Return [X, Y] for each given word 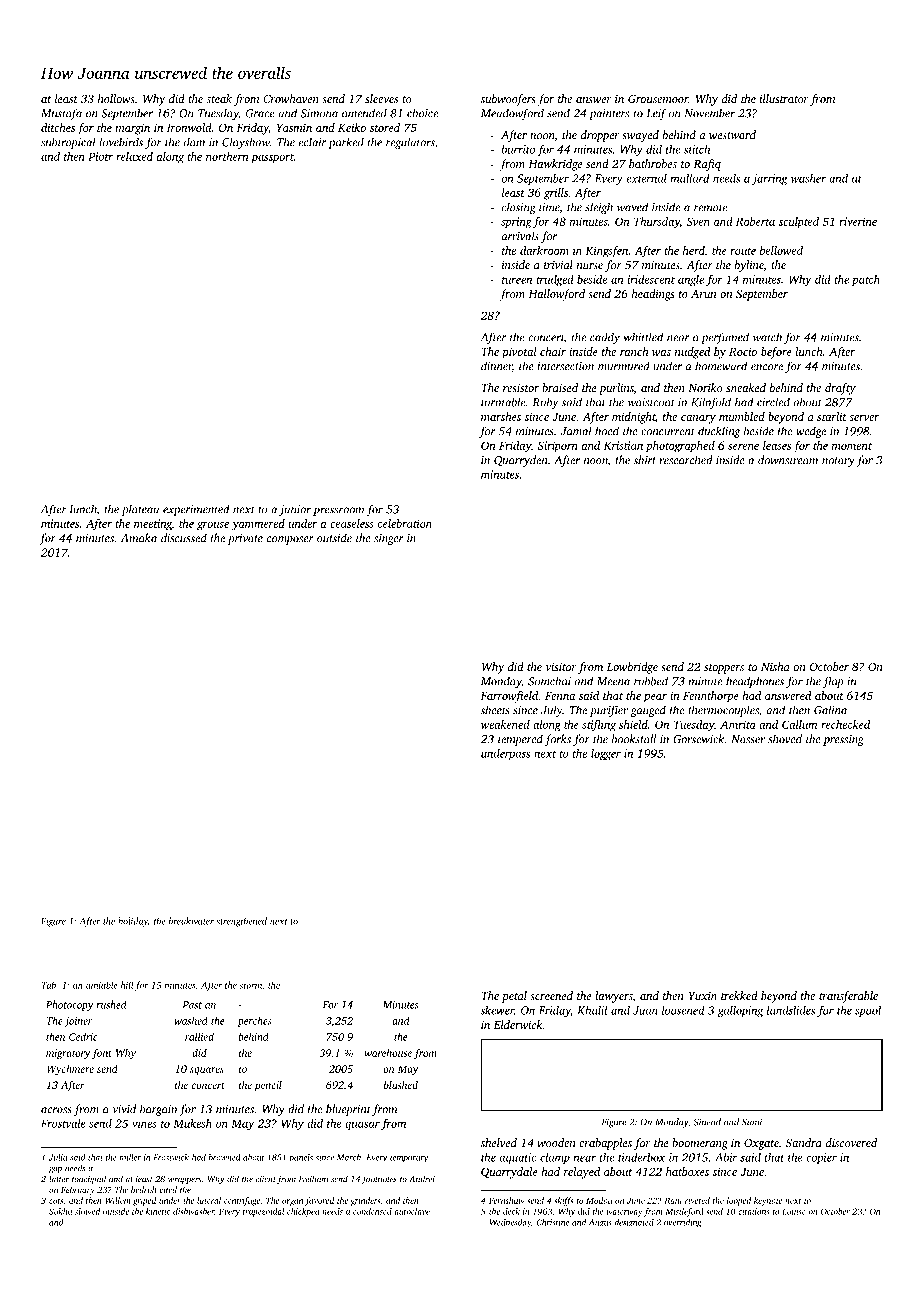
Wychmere [70, 1069]
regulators [410, 143]
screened [551, 995]
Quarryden [520, 461]
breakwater [191, 921]
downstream [788, 460]
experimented [196, 510]
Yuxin [702, 996]
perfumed [725, 338]
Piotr [100, 156]
